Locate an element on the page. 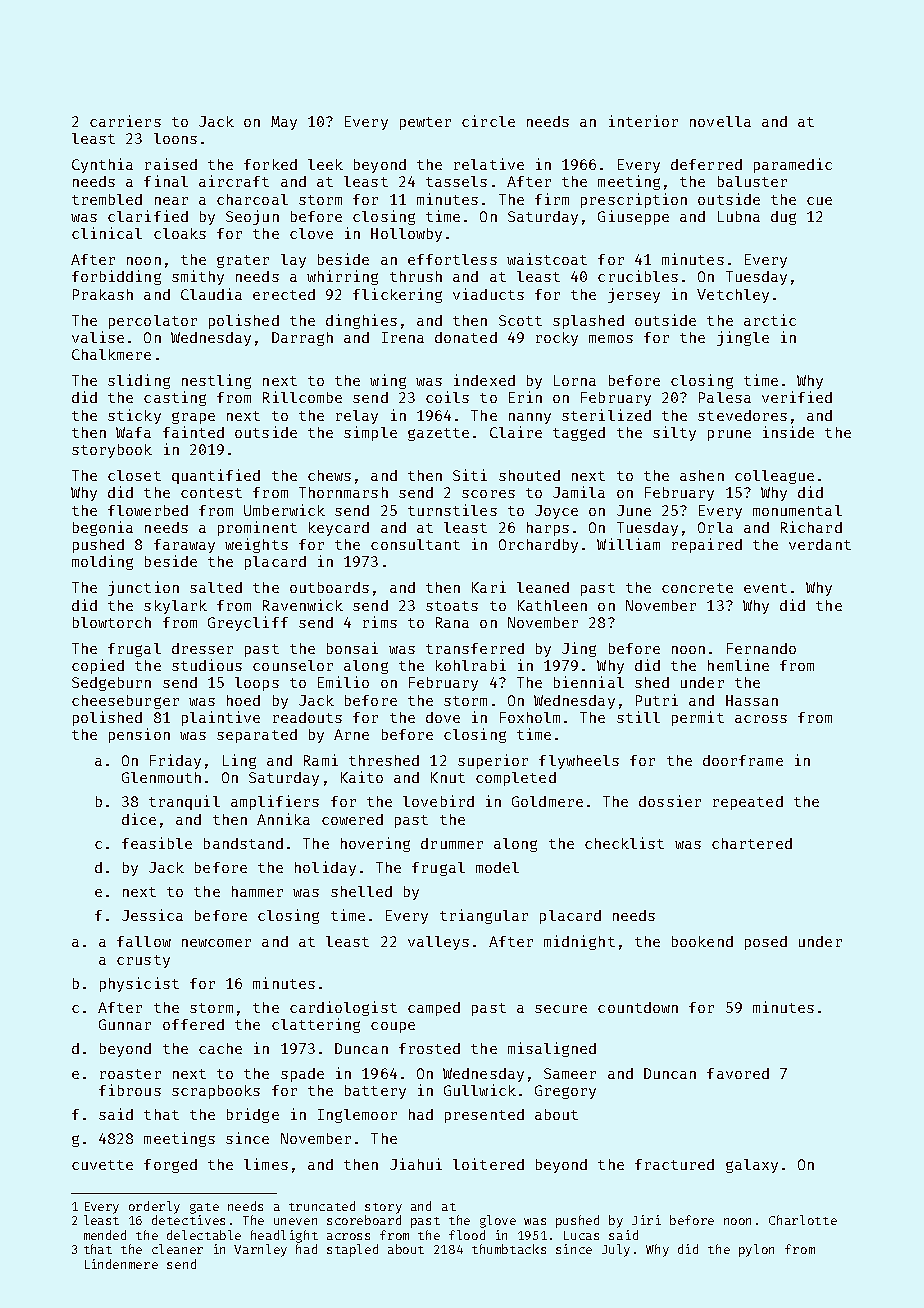 This image has width=924, height=1308. Friday is located at coordinates (175, 761).
